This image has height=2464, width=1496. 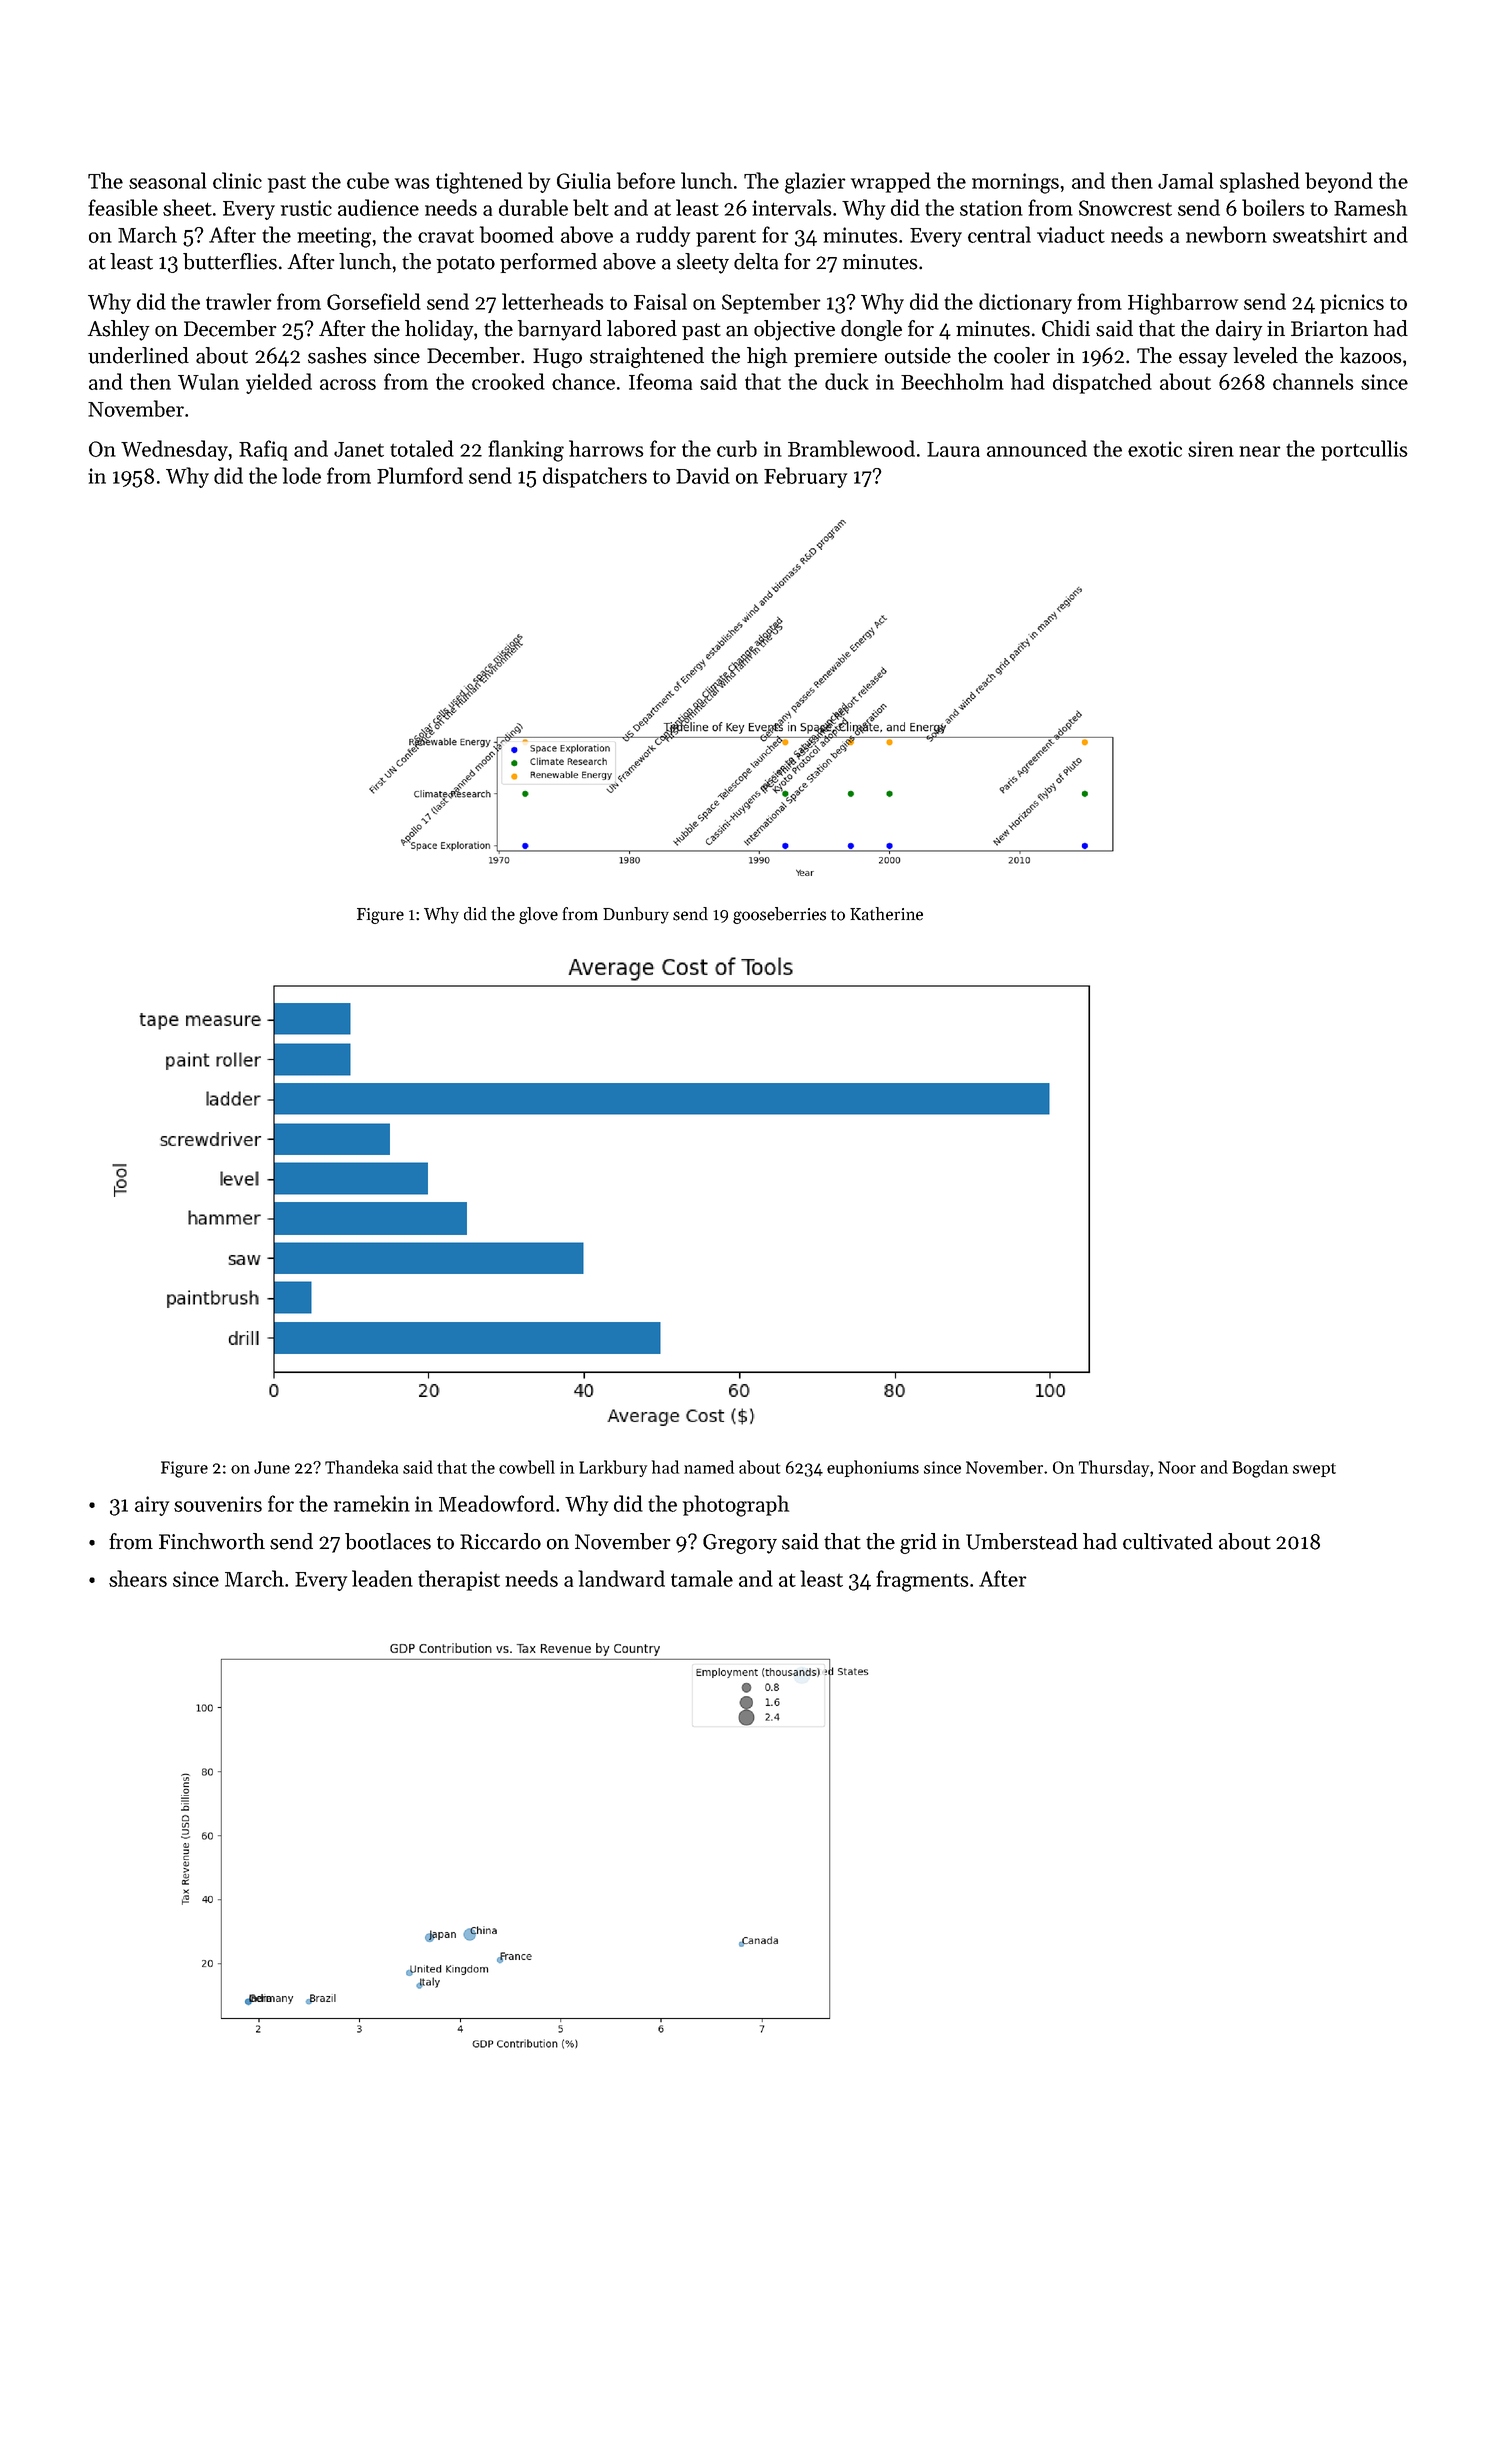 What do you see at coordinates (1370, 207) in the image?
I see `Ramesh` at bounding box center [1370, 207].
